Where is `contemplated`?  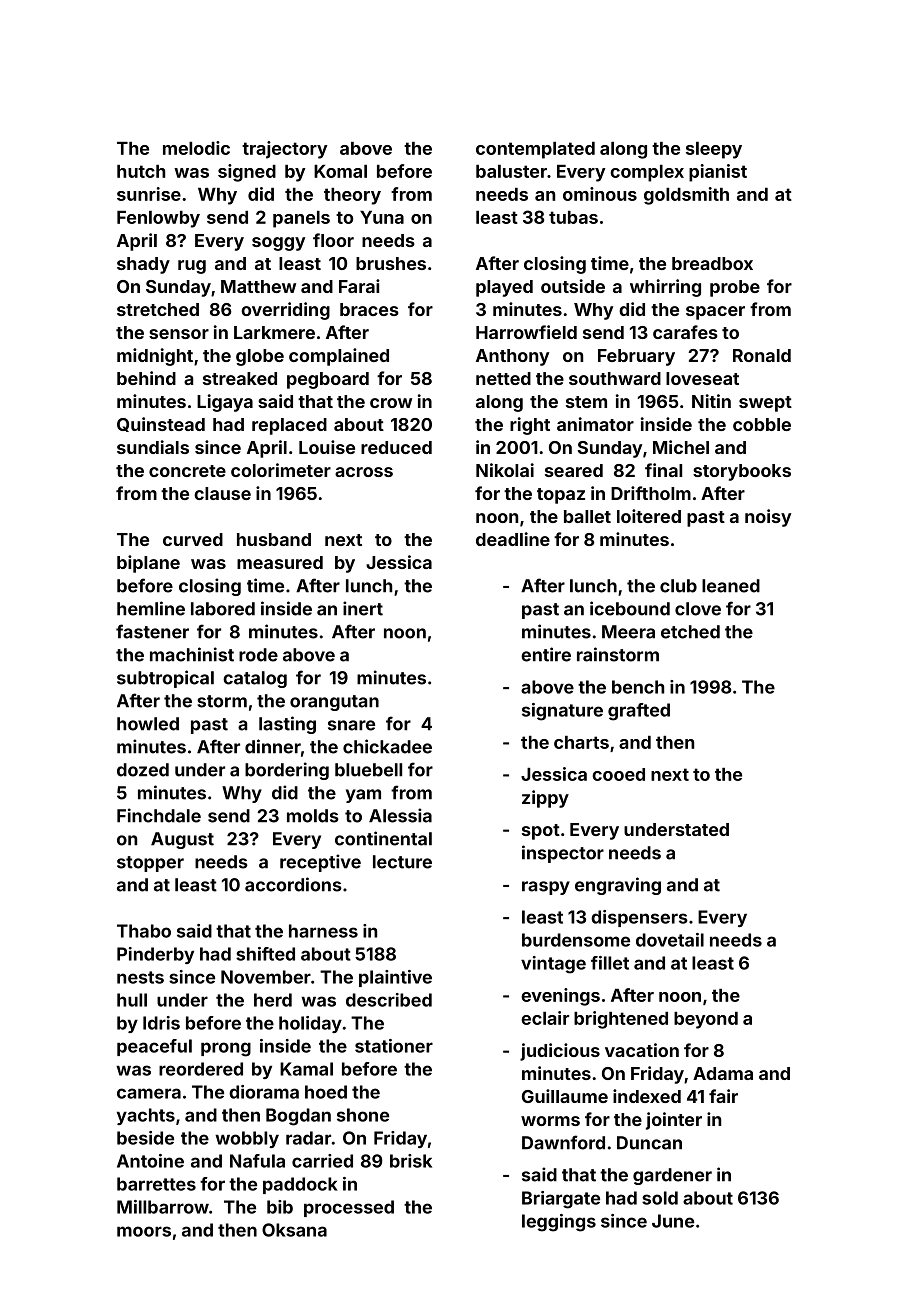
contemplated is located at coordinates (535, 150).
